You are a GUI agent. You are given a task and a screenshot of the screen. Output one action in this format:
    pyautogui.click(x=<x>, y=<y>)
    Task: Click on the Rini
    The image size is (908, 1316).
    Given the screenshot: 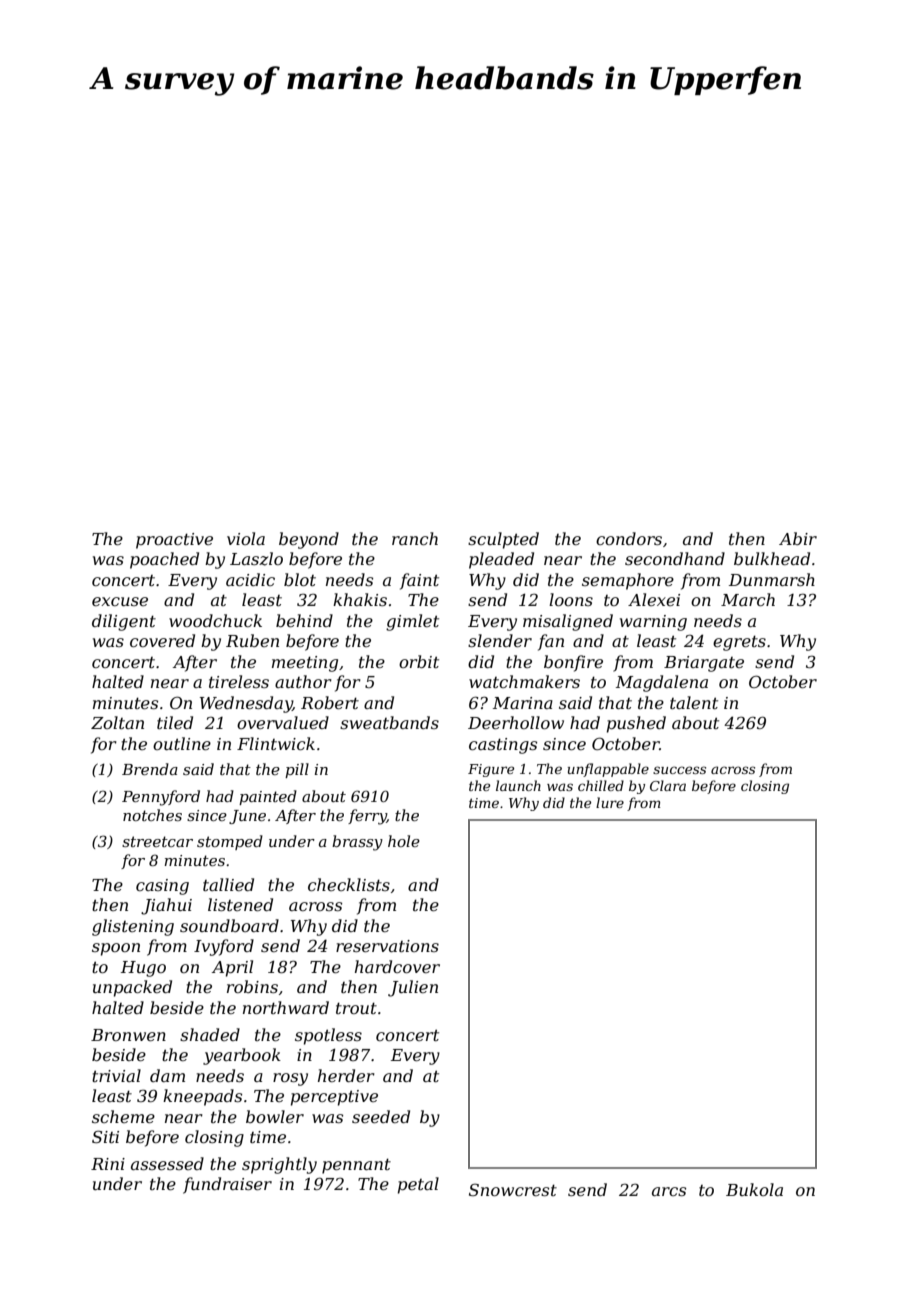 What is the action you would take?
    pyautogui.click(x=108, y=1164)
